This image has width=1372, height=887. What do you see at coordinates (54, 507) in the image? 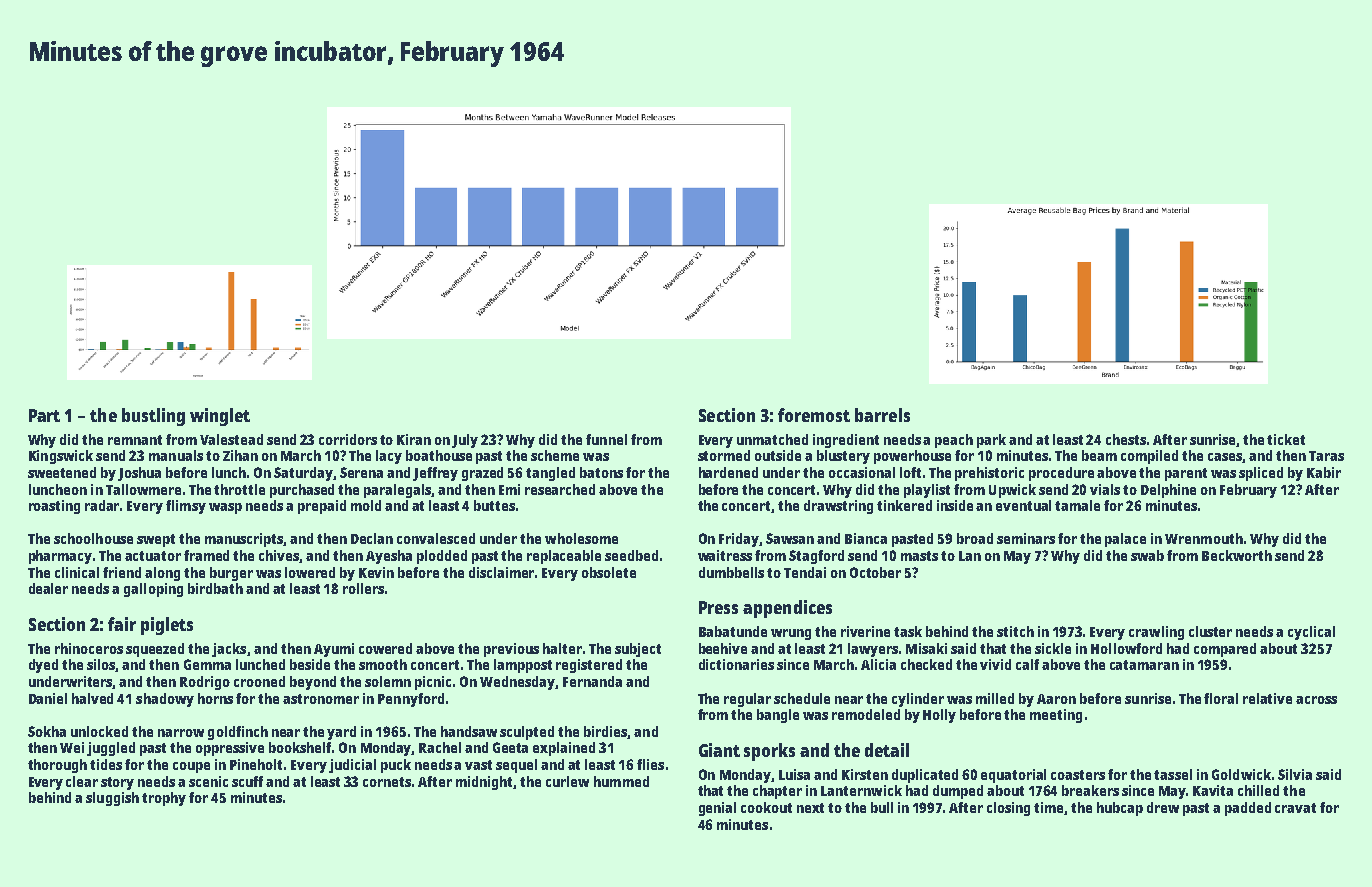
I see `roasting` at bounding box center [54, 507].
